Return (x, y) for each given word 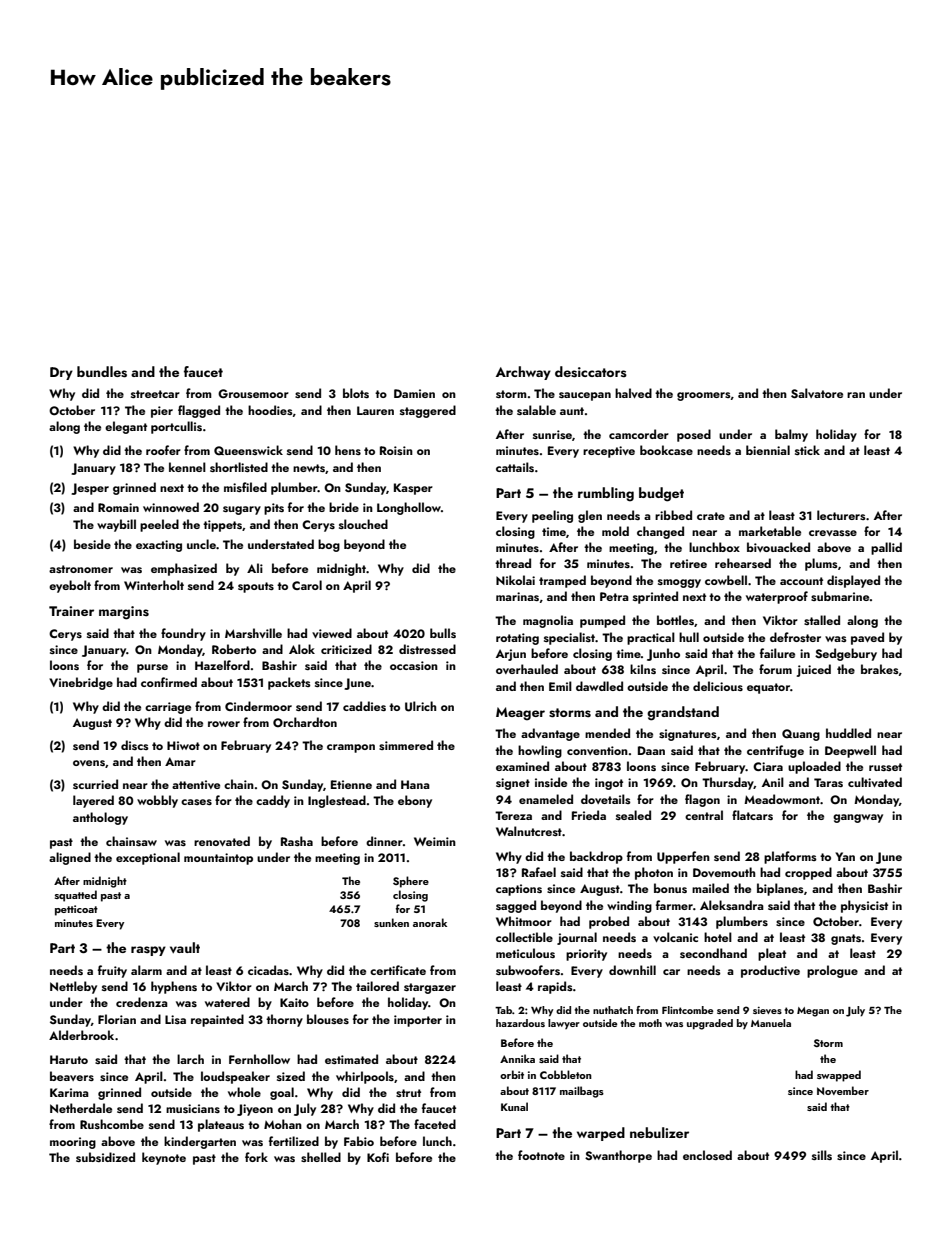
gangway (858, 818)
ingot (609, 784)
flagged (199, 411)
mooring (73, 1143)
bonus (670, 888)
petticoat (76, 910)
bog (329, 545)
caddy (273, 801)
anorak (430, 922)
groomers (704, 396)
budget (661, 494)
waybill (116, 525)
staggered (428, 411)
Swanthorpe (618, 1156)
